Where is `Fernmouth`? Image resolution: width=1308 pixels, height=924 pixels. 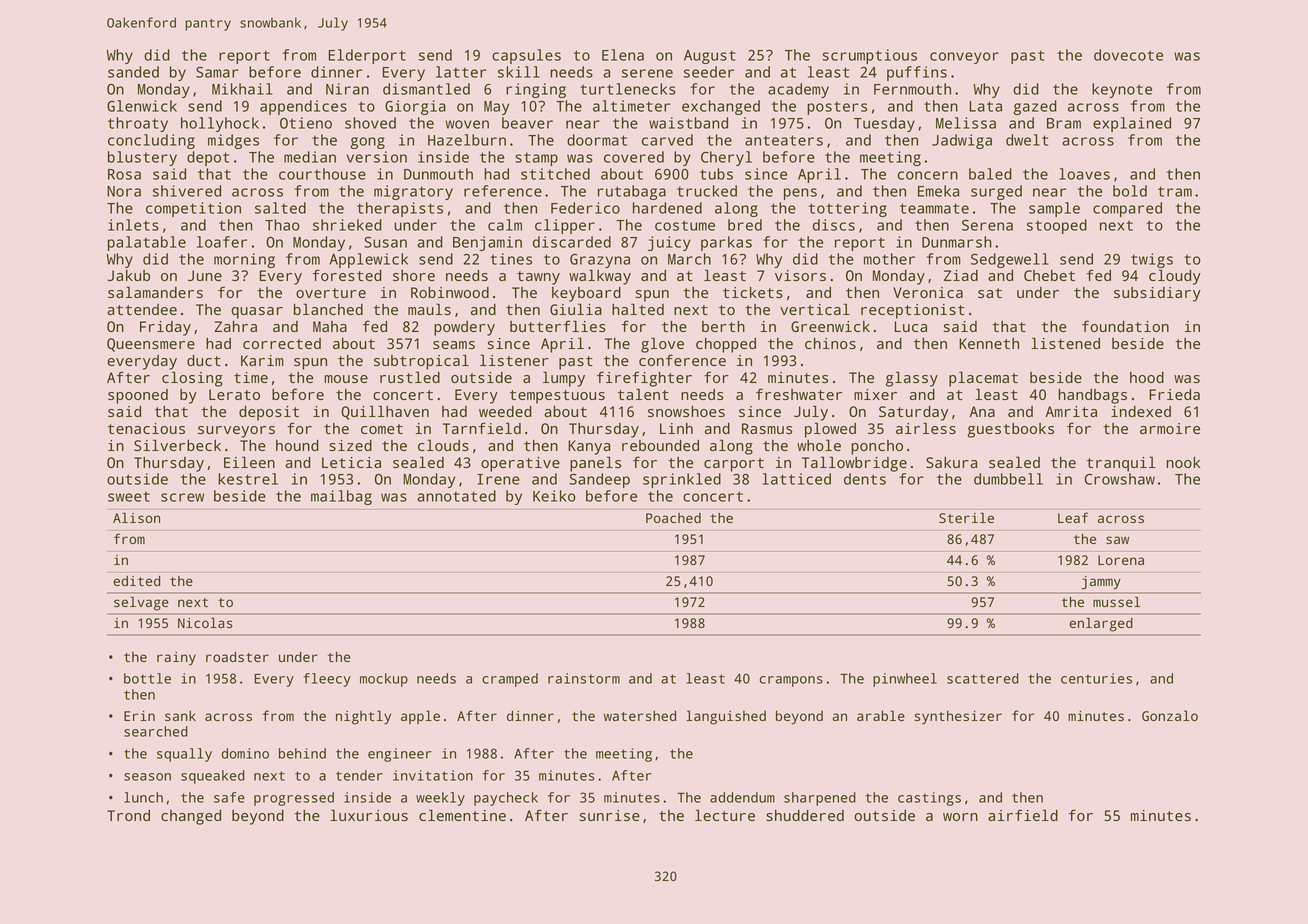 Fernmouth is located at coordinates (912, 89).
